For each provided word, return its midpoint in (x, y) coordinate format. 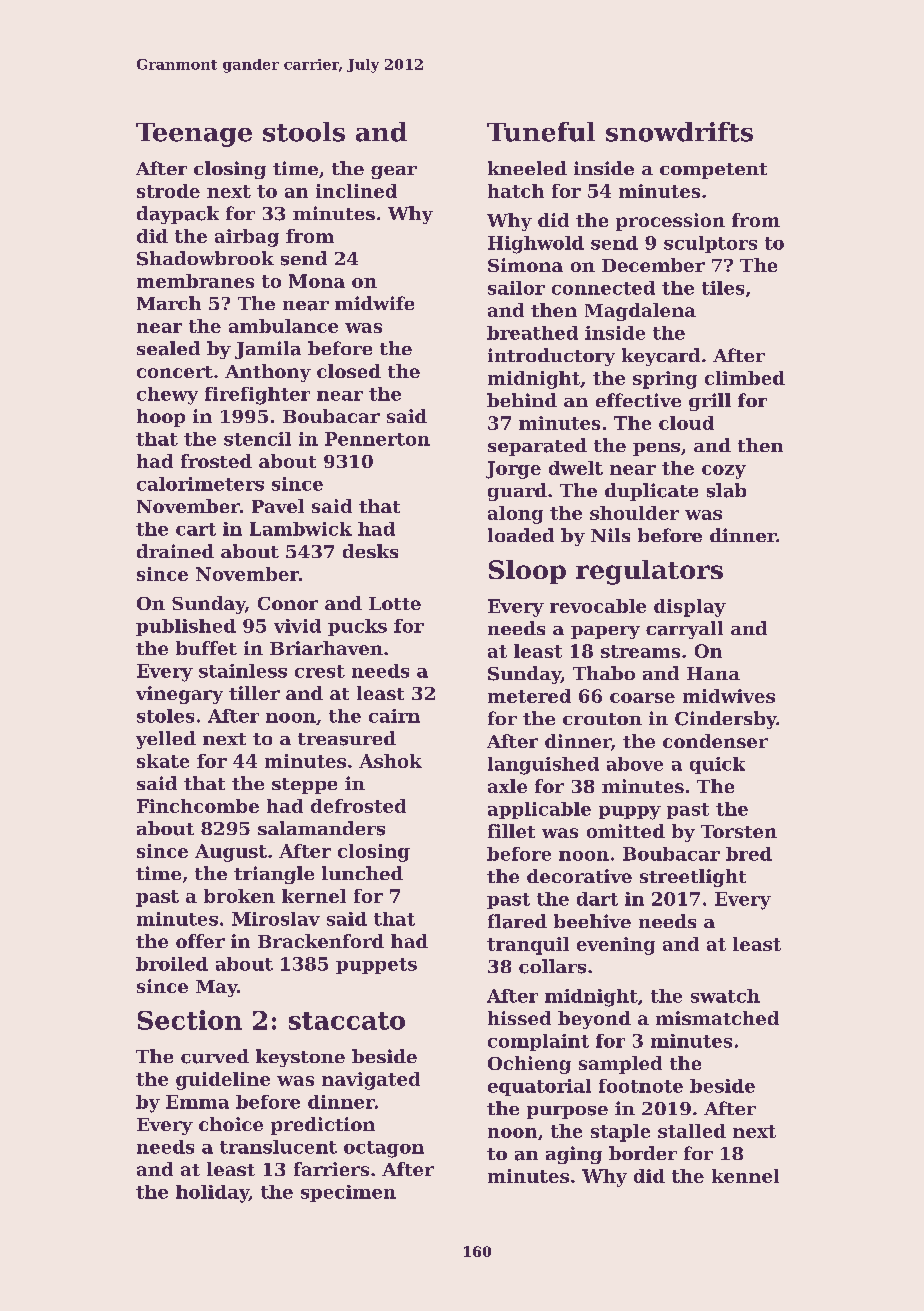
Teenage (194, 135)
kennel (745, 1176)
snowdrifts (679, 132)
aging (574, 1155)
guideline (223, 1081)
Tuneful (541, 132)
